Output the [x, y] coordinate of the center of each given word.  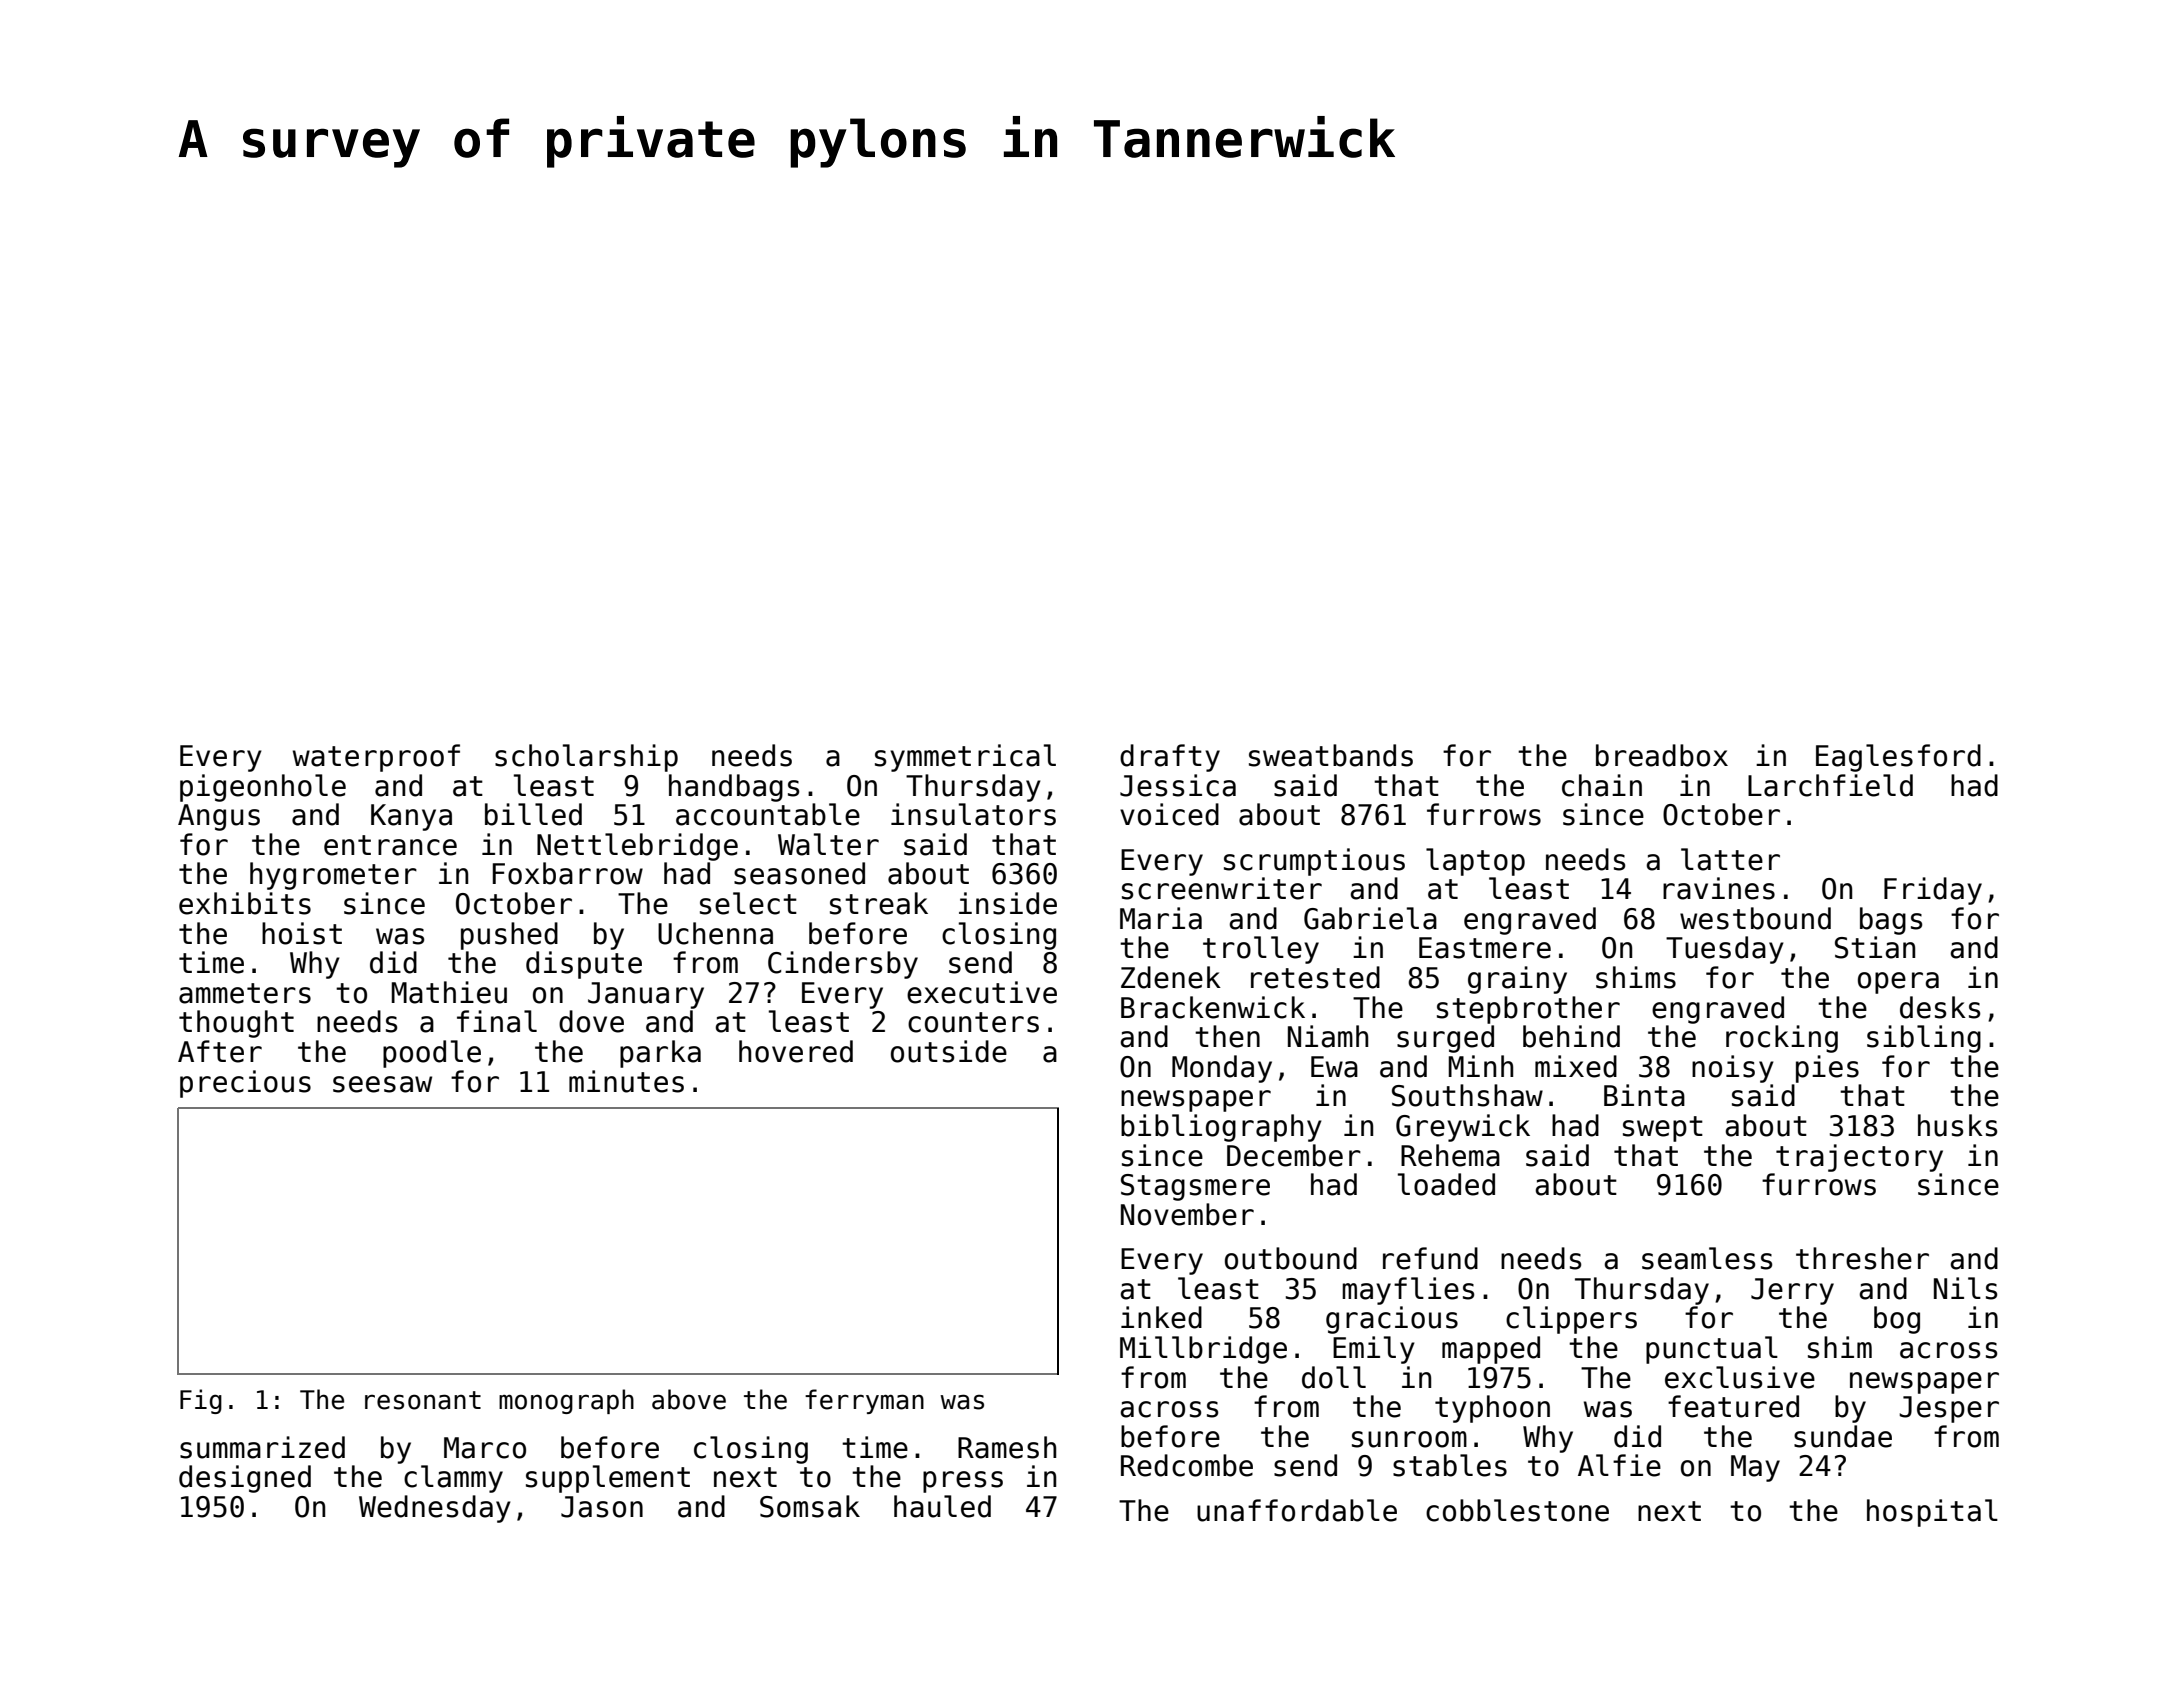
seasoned [799, 873]
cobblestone [1517, 1510]
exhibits [245, 903]
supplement [608, 1479]
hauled [942, 1506]
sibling [1924, 1039]
